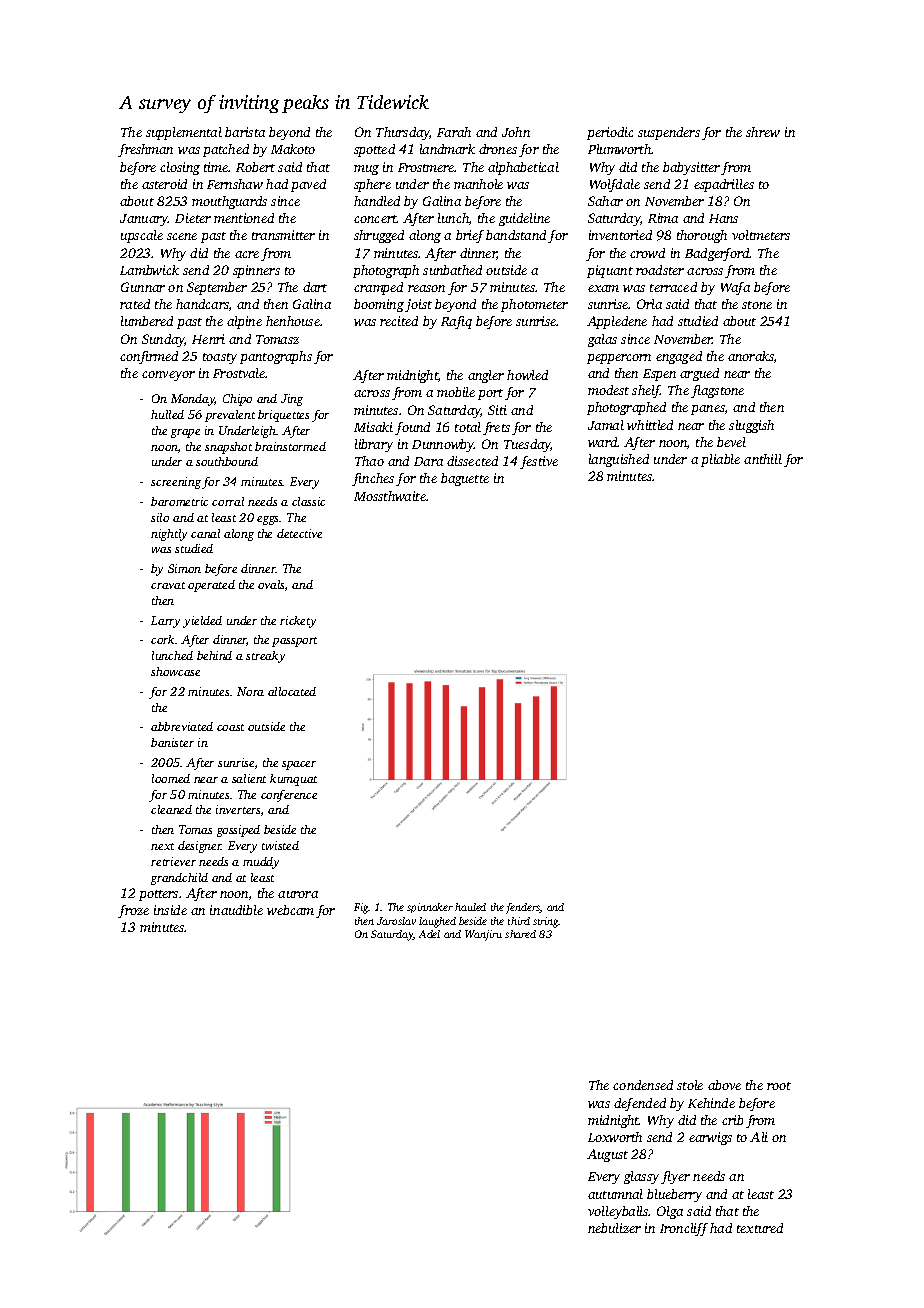 The image size is (924, 1308). What do you see at coordinates (447, 149) in the image?
I see `landmark` at bounding box center [447, 149].
